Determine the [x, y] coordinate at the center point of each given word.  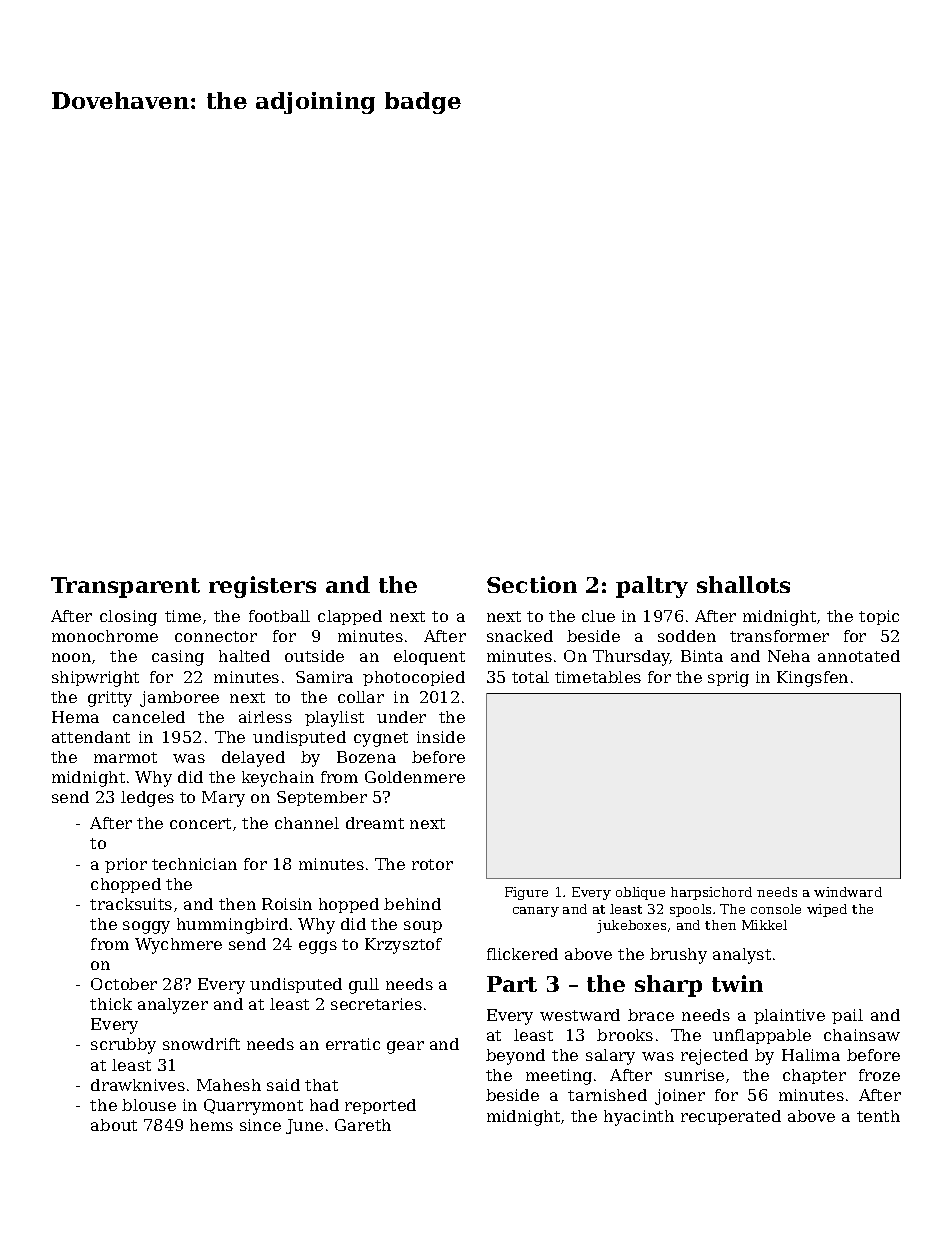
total [530, 677]
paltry [652, 587]
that [321, 1085]
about [114, 1125]
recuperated [731, 1117]
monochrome [105, 636]
